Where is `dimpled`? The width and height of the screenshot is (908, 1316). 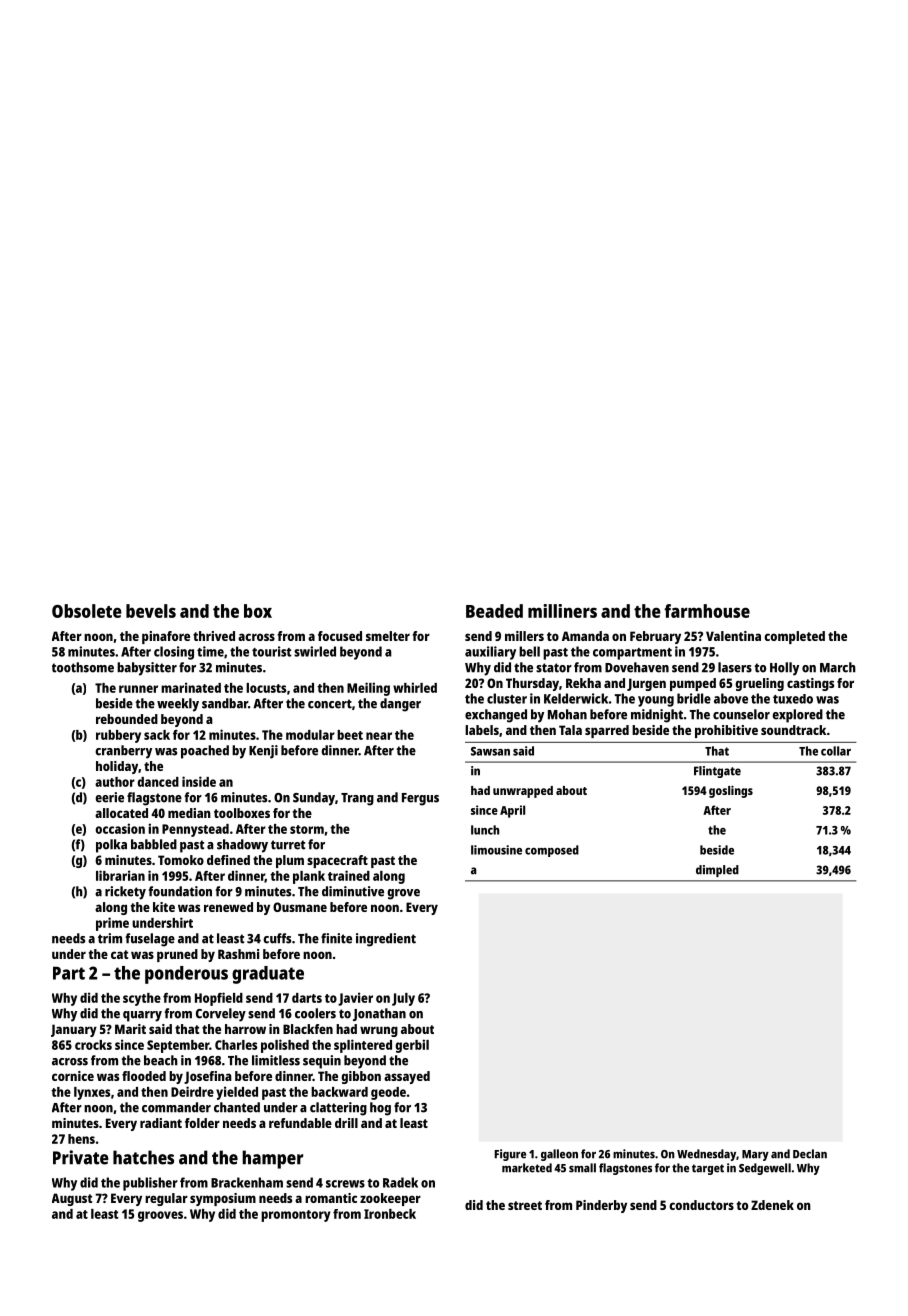 dimpled is located at coordinates (717, 871).
